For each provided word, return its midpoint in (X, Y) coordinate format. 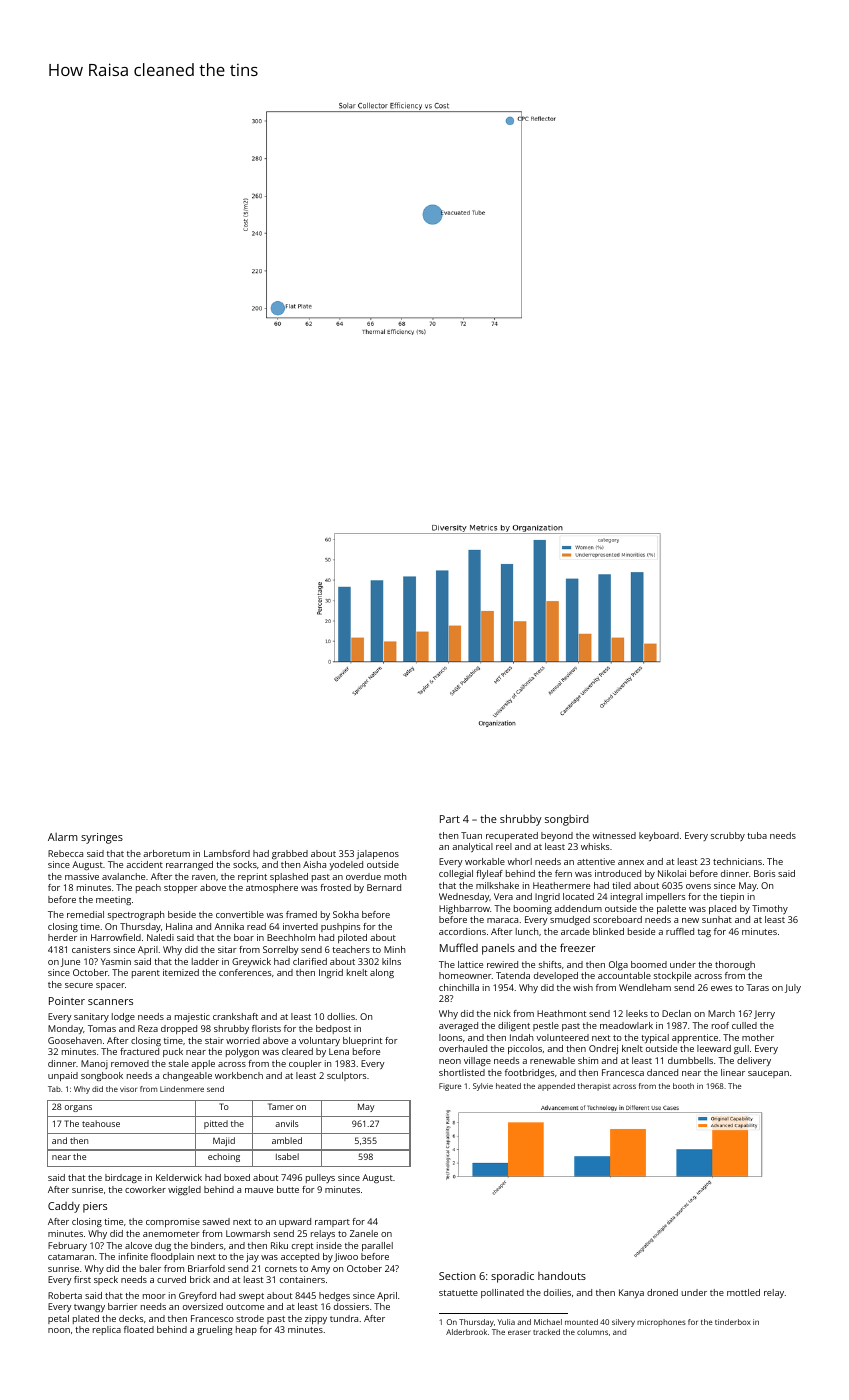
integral (627, 897)
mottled (743, 1292)
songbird (567, 820)
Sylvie (483, 1087)
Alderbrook (466, 1332)
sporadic (512, 1277)
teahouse (101, 1123)
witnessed (614, 835)
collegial (456, 874)
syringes (102, 838)
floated (139, 1329)
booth (683, 1086)
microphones (661, 1323)
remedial (85, 914)
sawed (216, 1221)
